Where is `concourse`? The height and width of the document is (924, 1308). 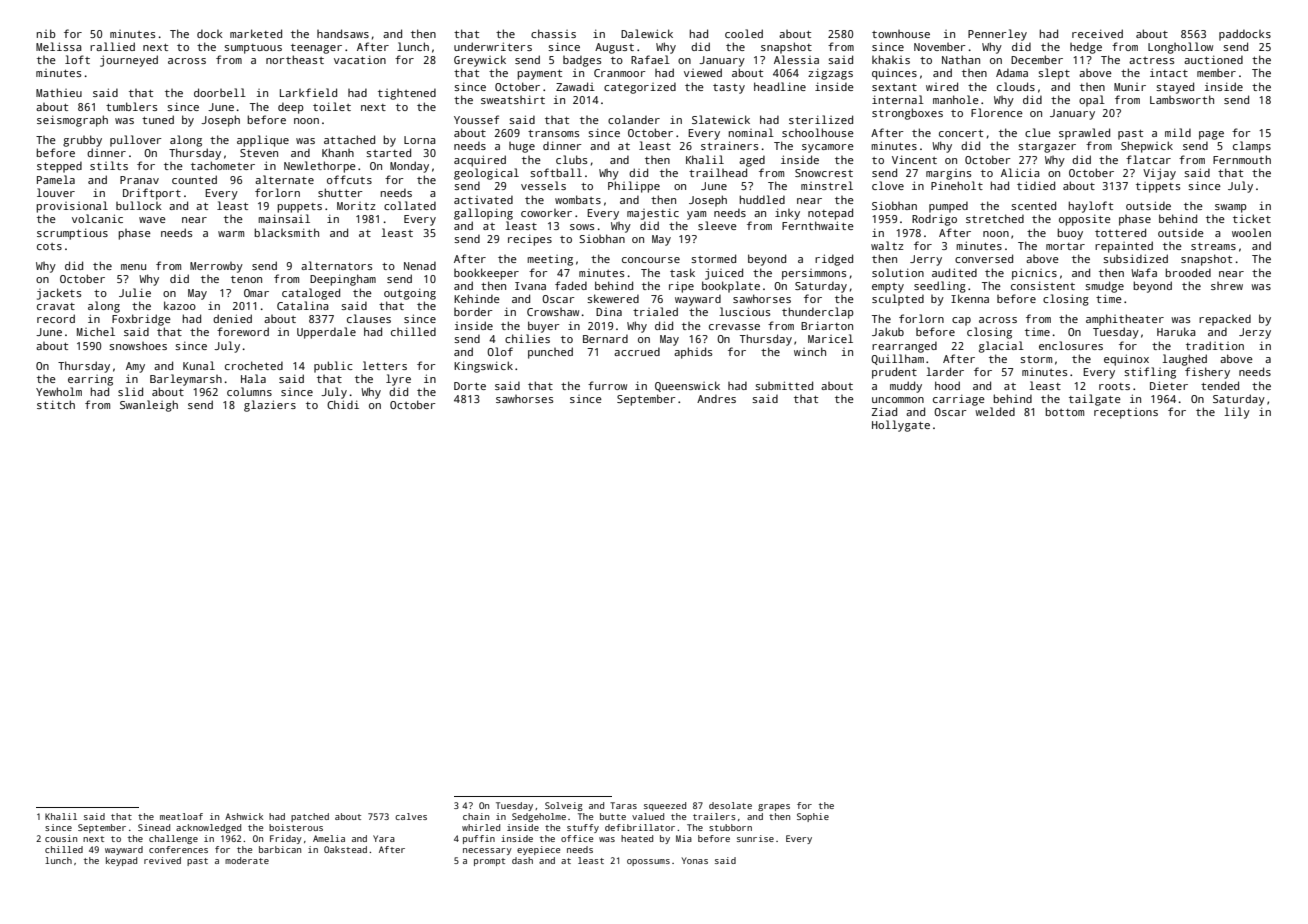
concourse is located at coordinates (651, 260).
